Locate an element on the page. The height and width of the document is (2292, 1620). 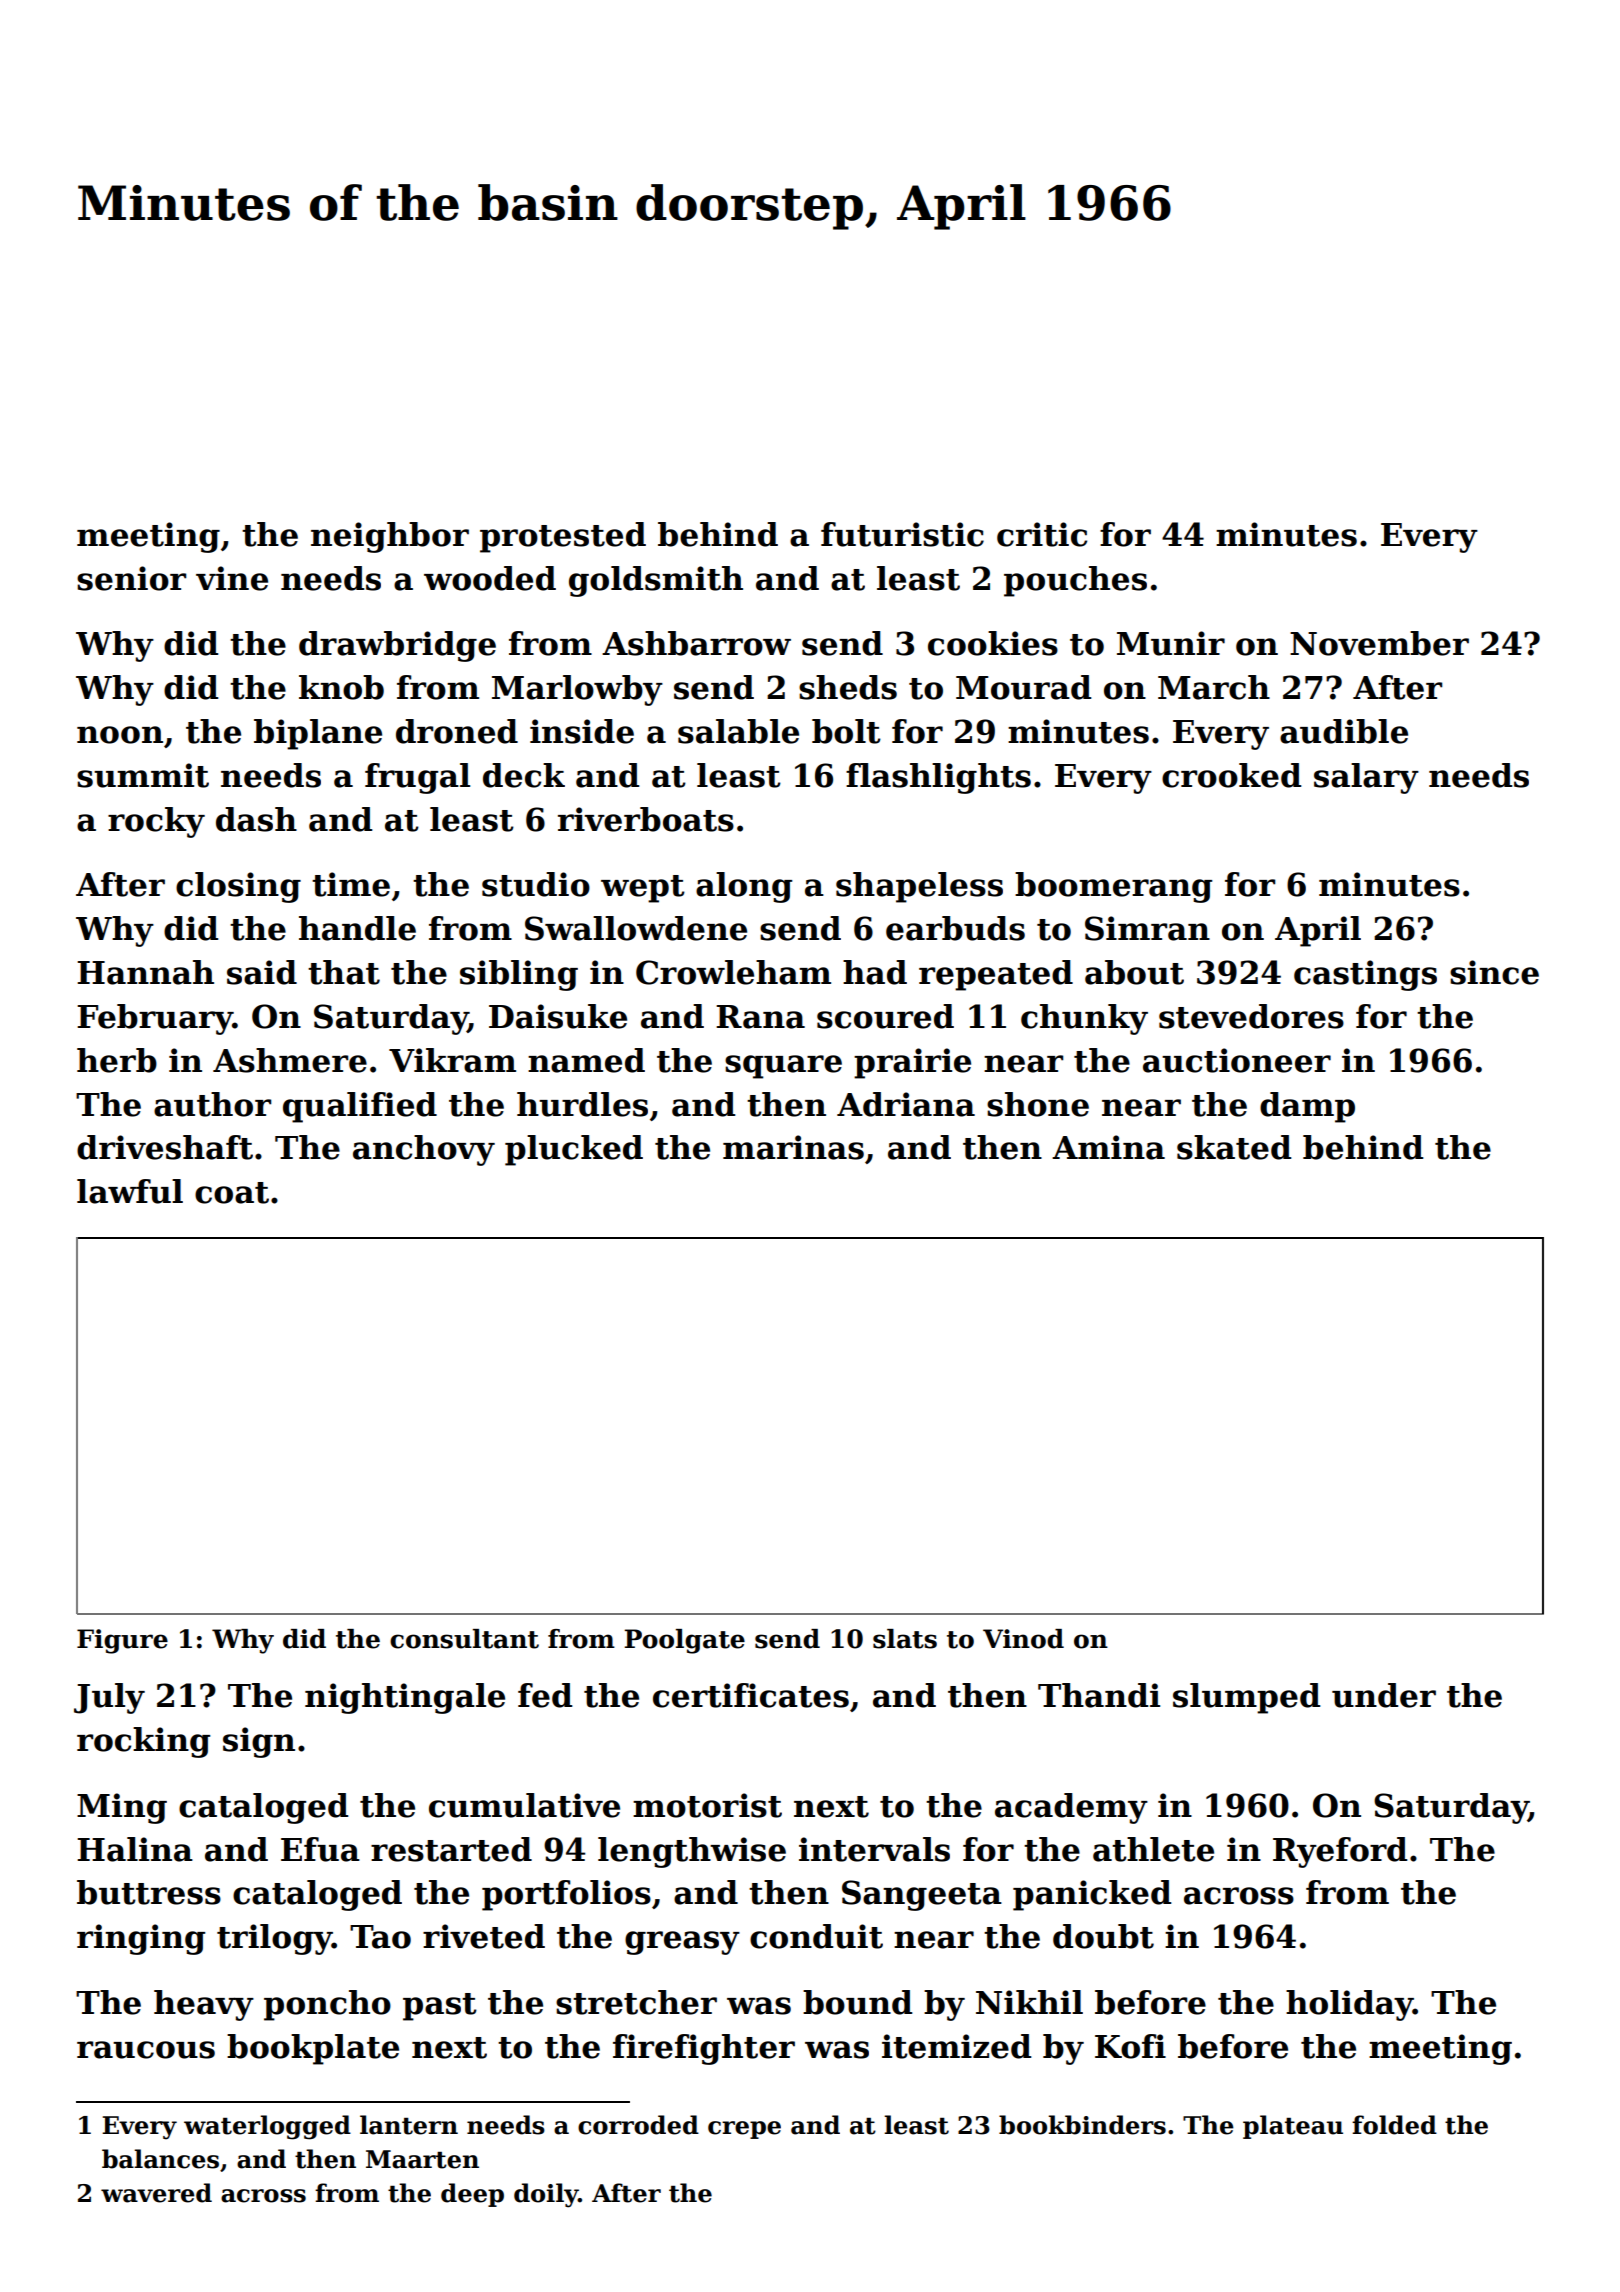
ringing is located at coordinates (141, 1939).
